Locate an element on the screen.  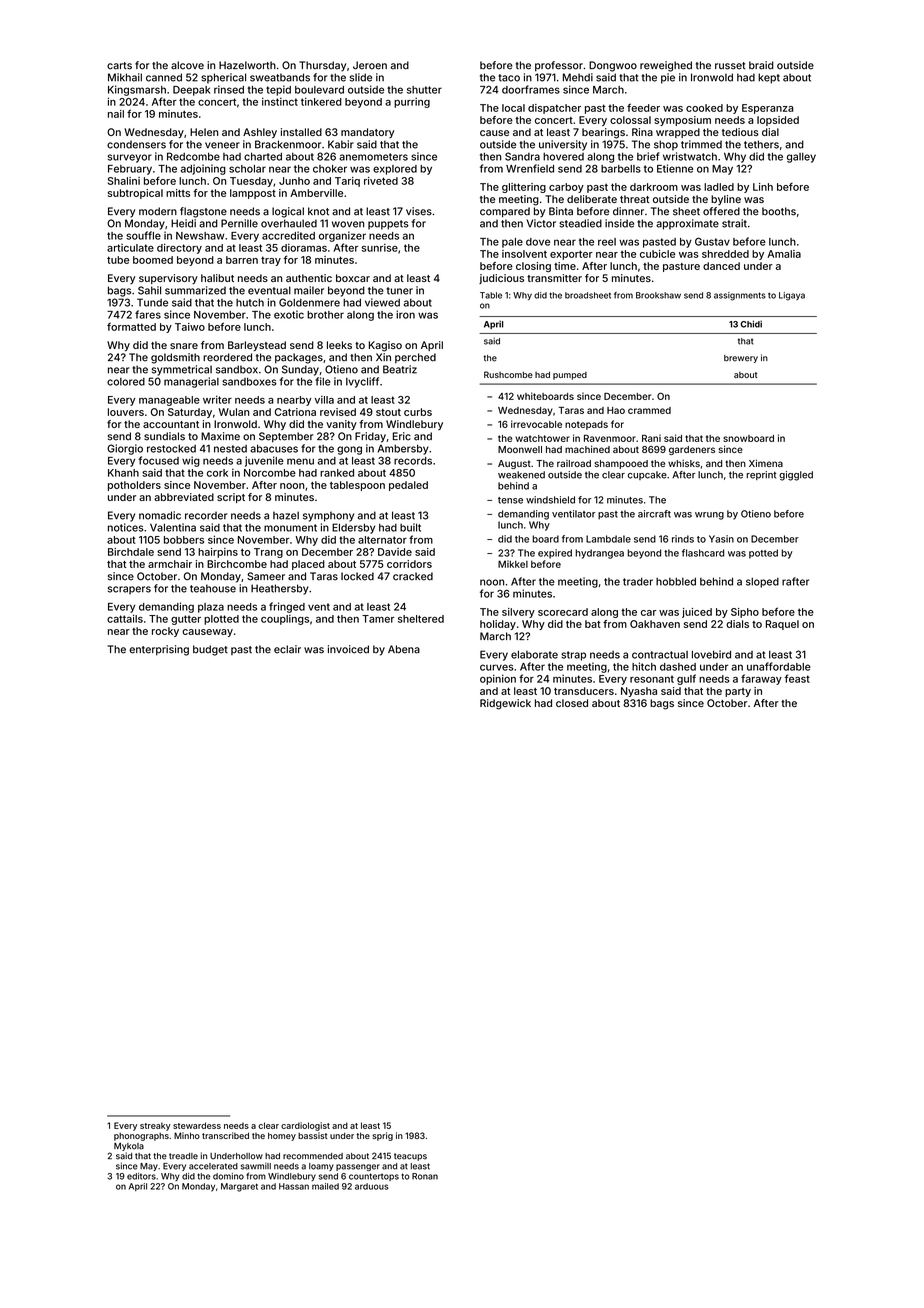
Jeroen is located at coordinates (370, 65).
